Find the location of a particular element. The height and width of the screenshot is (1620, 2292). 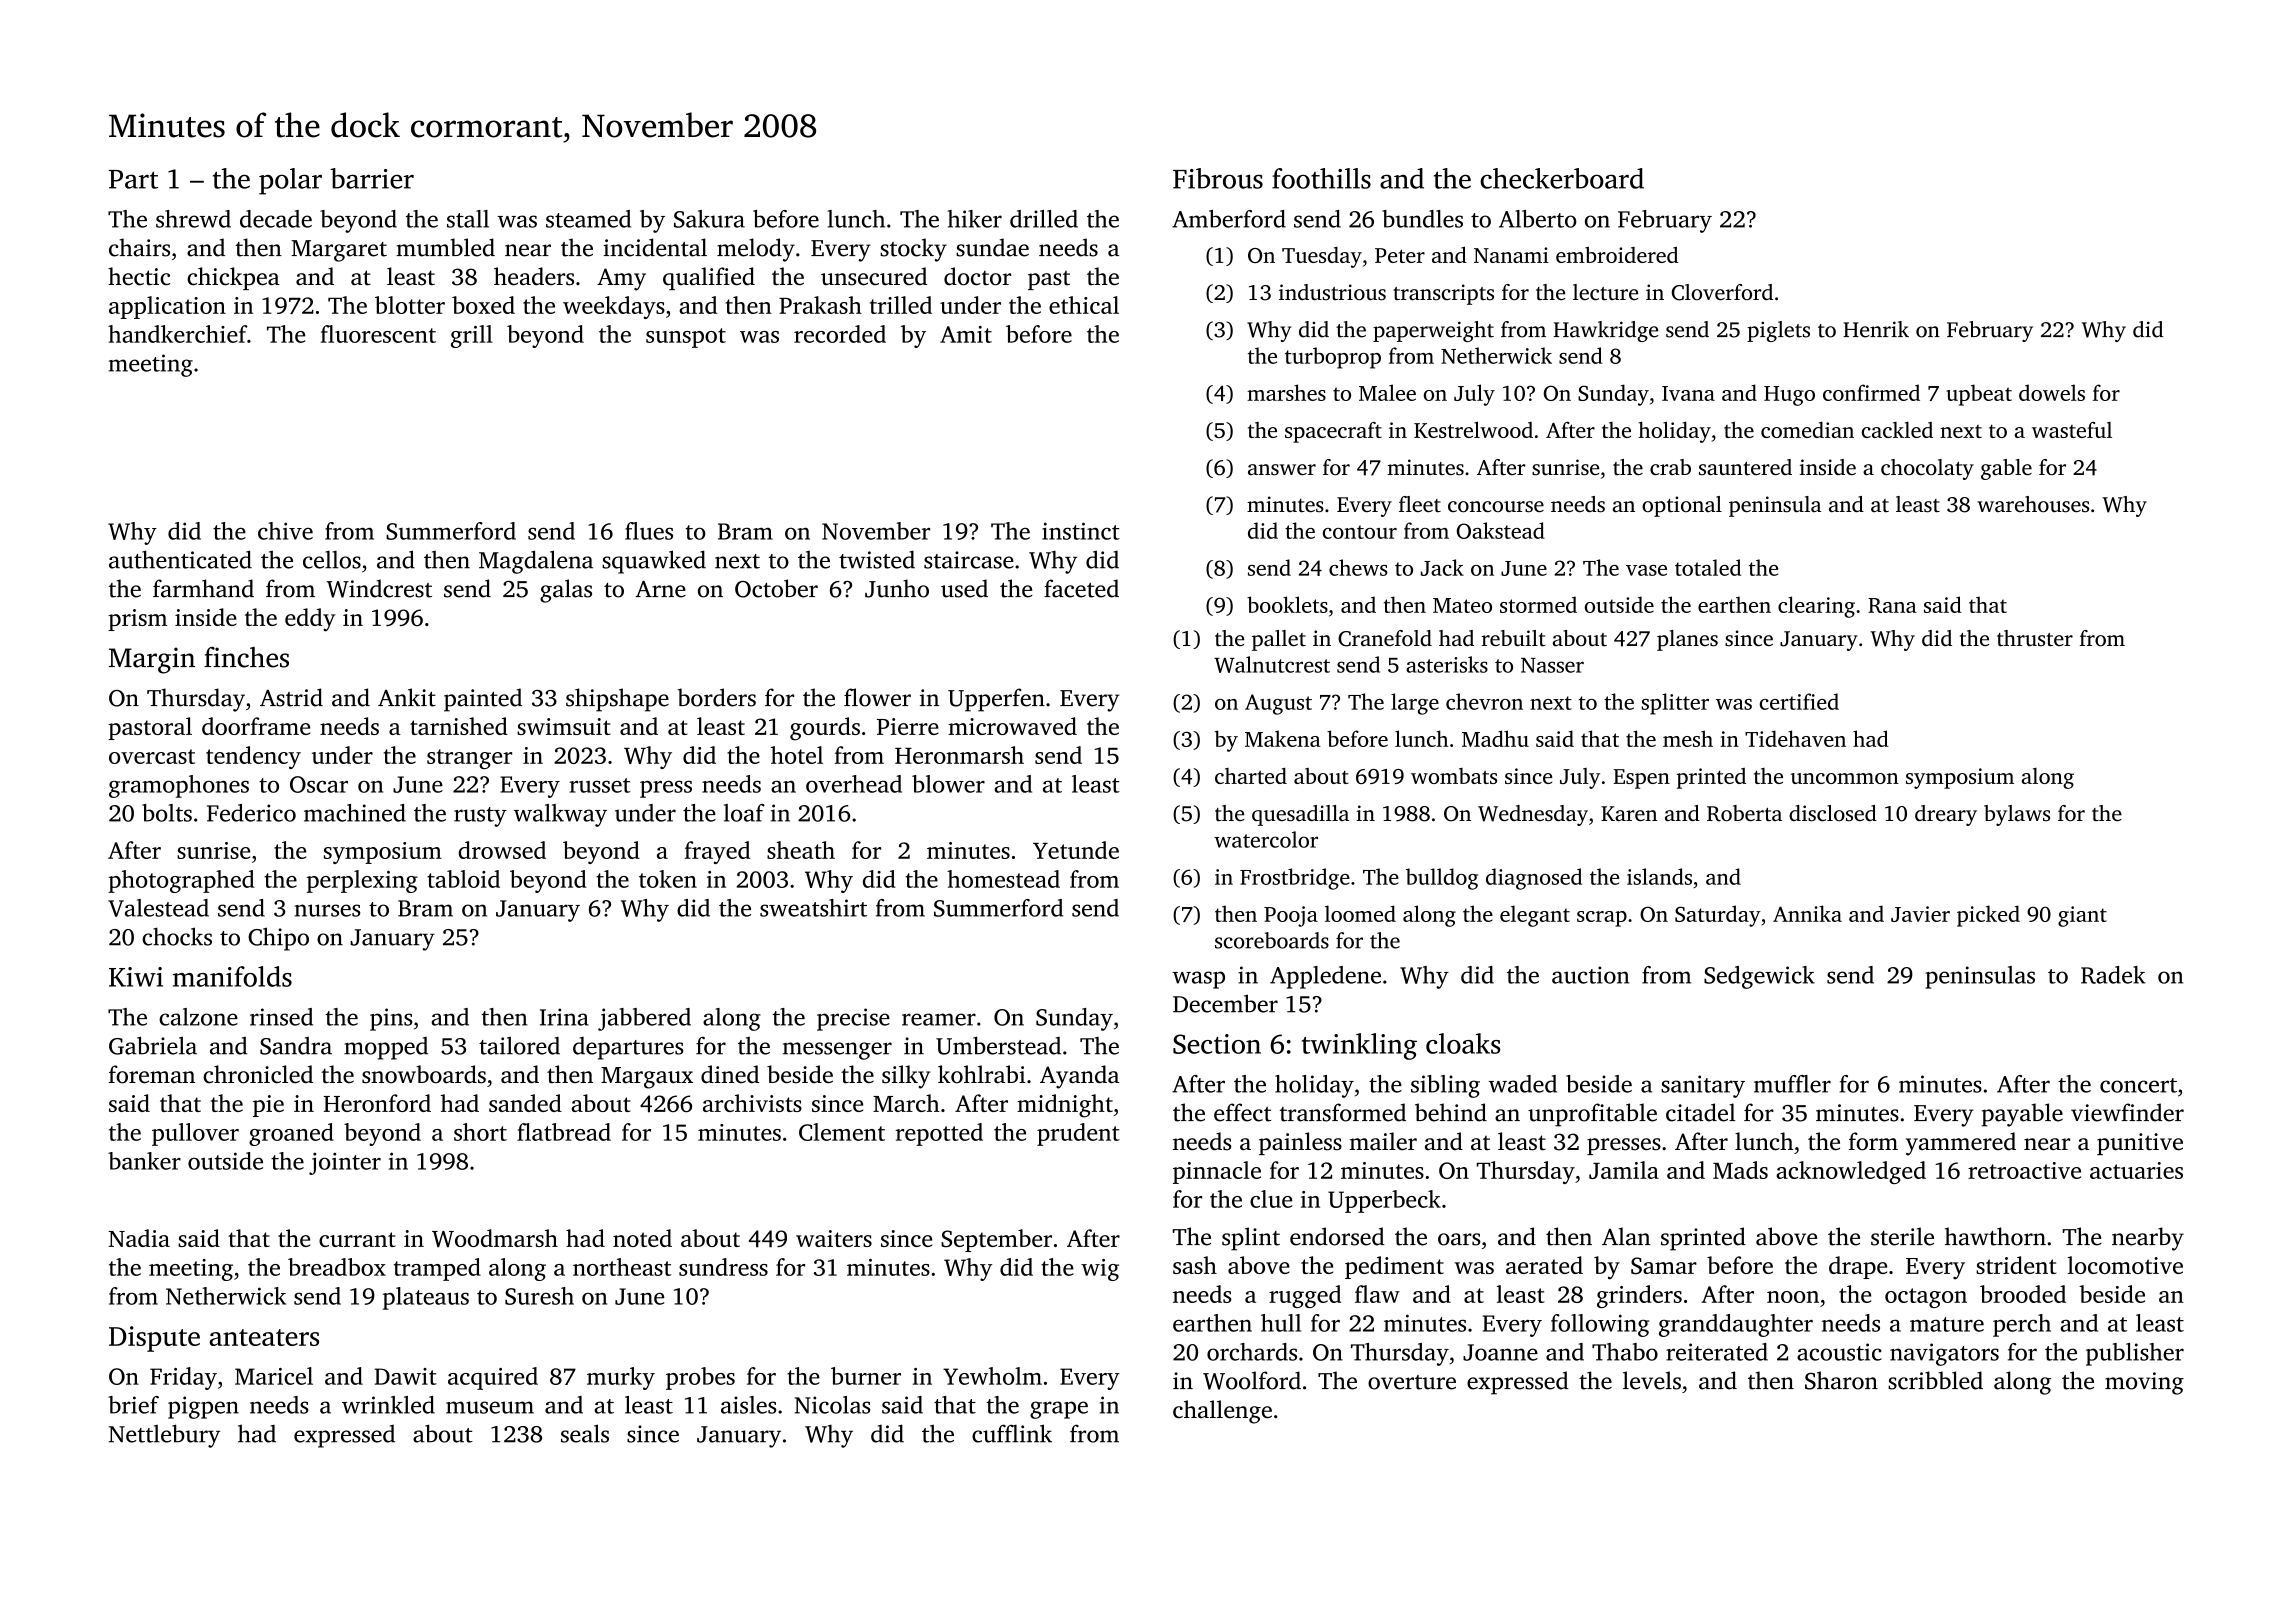

checkerboard is located at coordinates (1562, 178).
